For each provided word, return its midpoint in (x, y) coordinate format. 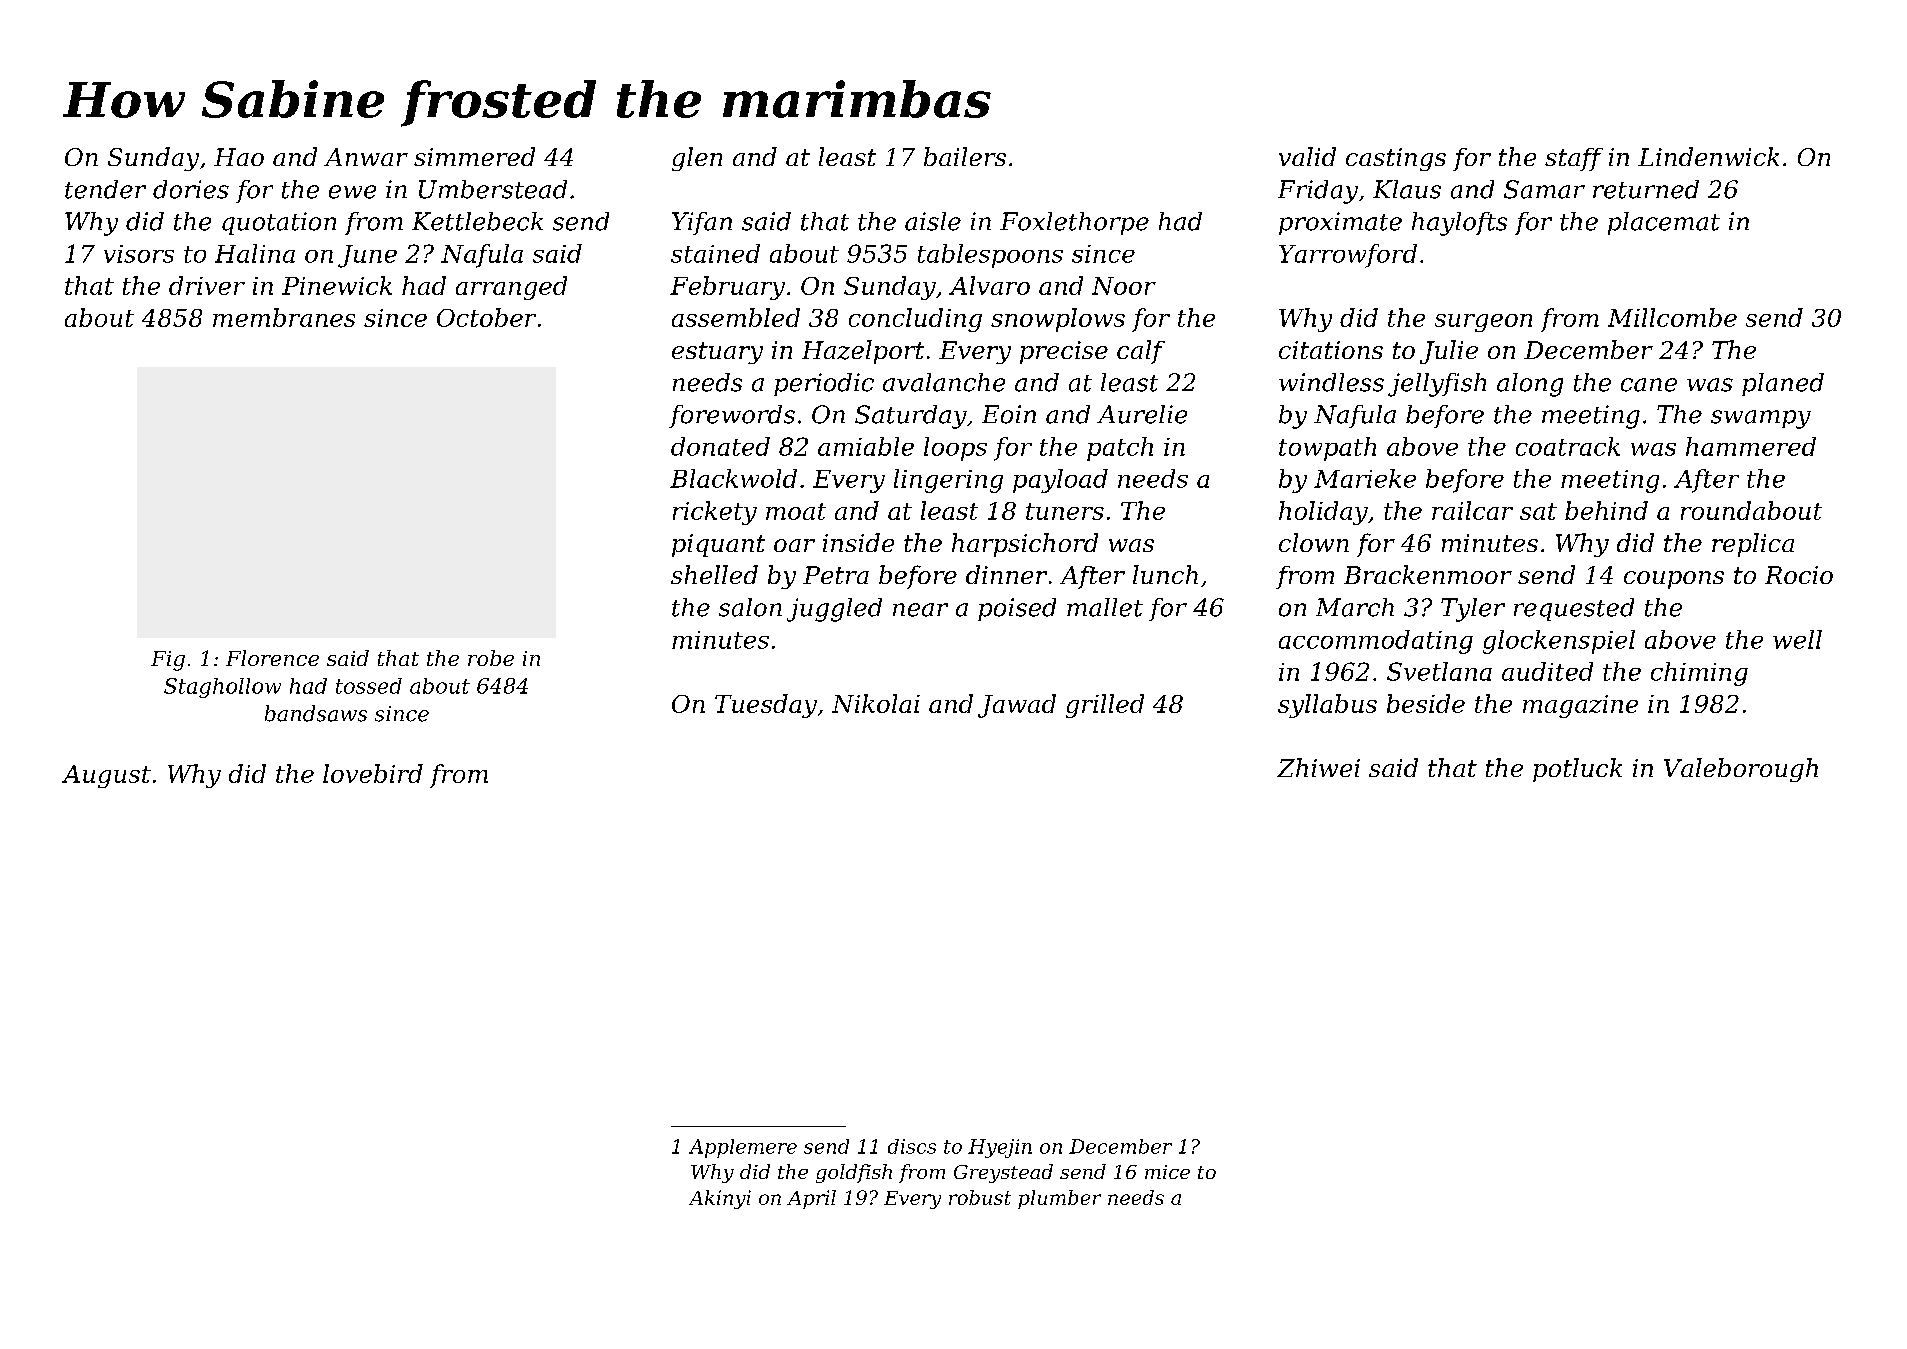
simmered (474, 156)
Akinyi (720, 1199)
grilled (1105, 706)
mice (1167, 1172)
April (811, 1199)
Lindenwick (1708, 156)
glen (697, 159)
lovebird (373, 773)
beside (1426, 703)
